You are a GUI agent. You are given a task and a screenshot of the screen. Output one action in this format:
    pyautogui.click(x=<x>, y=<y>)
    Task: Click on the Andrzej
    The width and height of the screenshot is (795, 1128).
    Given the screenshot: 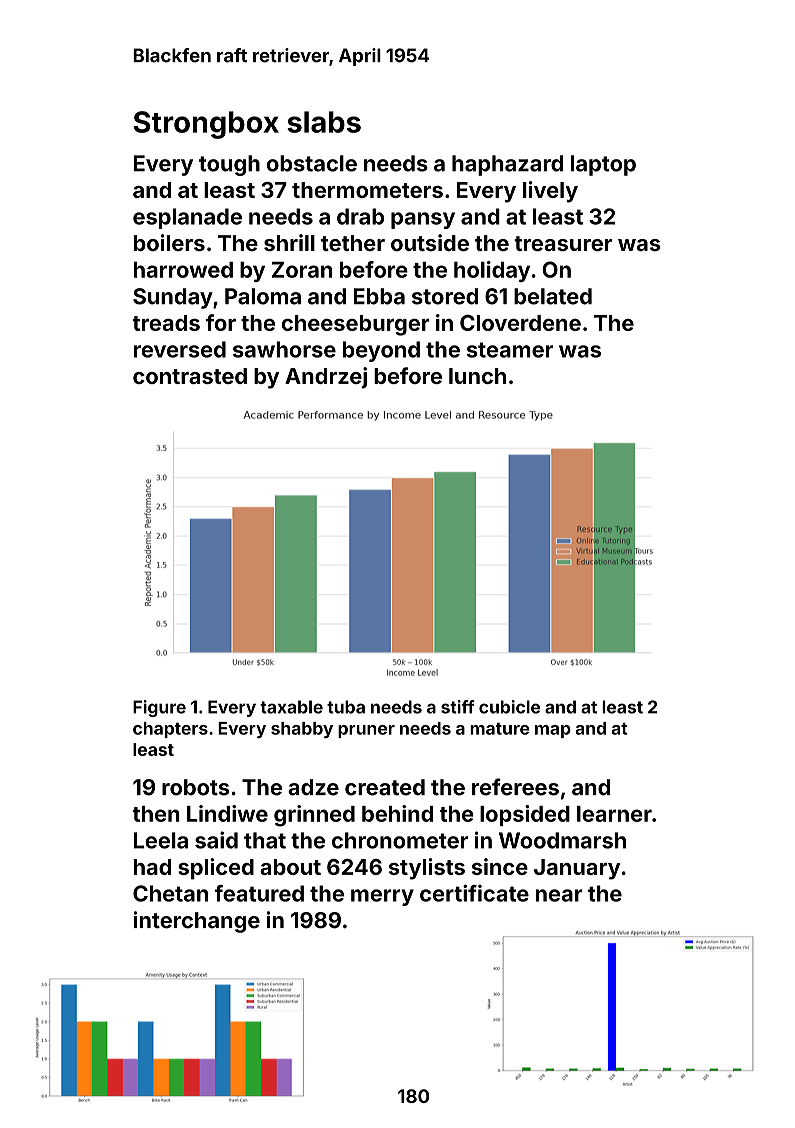 What is the action you would take?
    pyautogui.click(x=326, y=378)
